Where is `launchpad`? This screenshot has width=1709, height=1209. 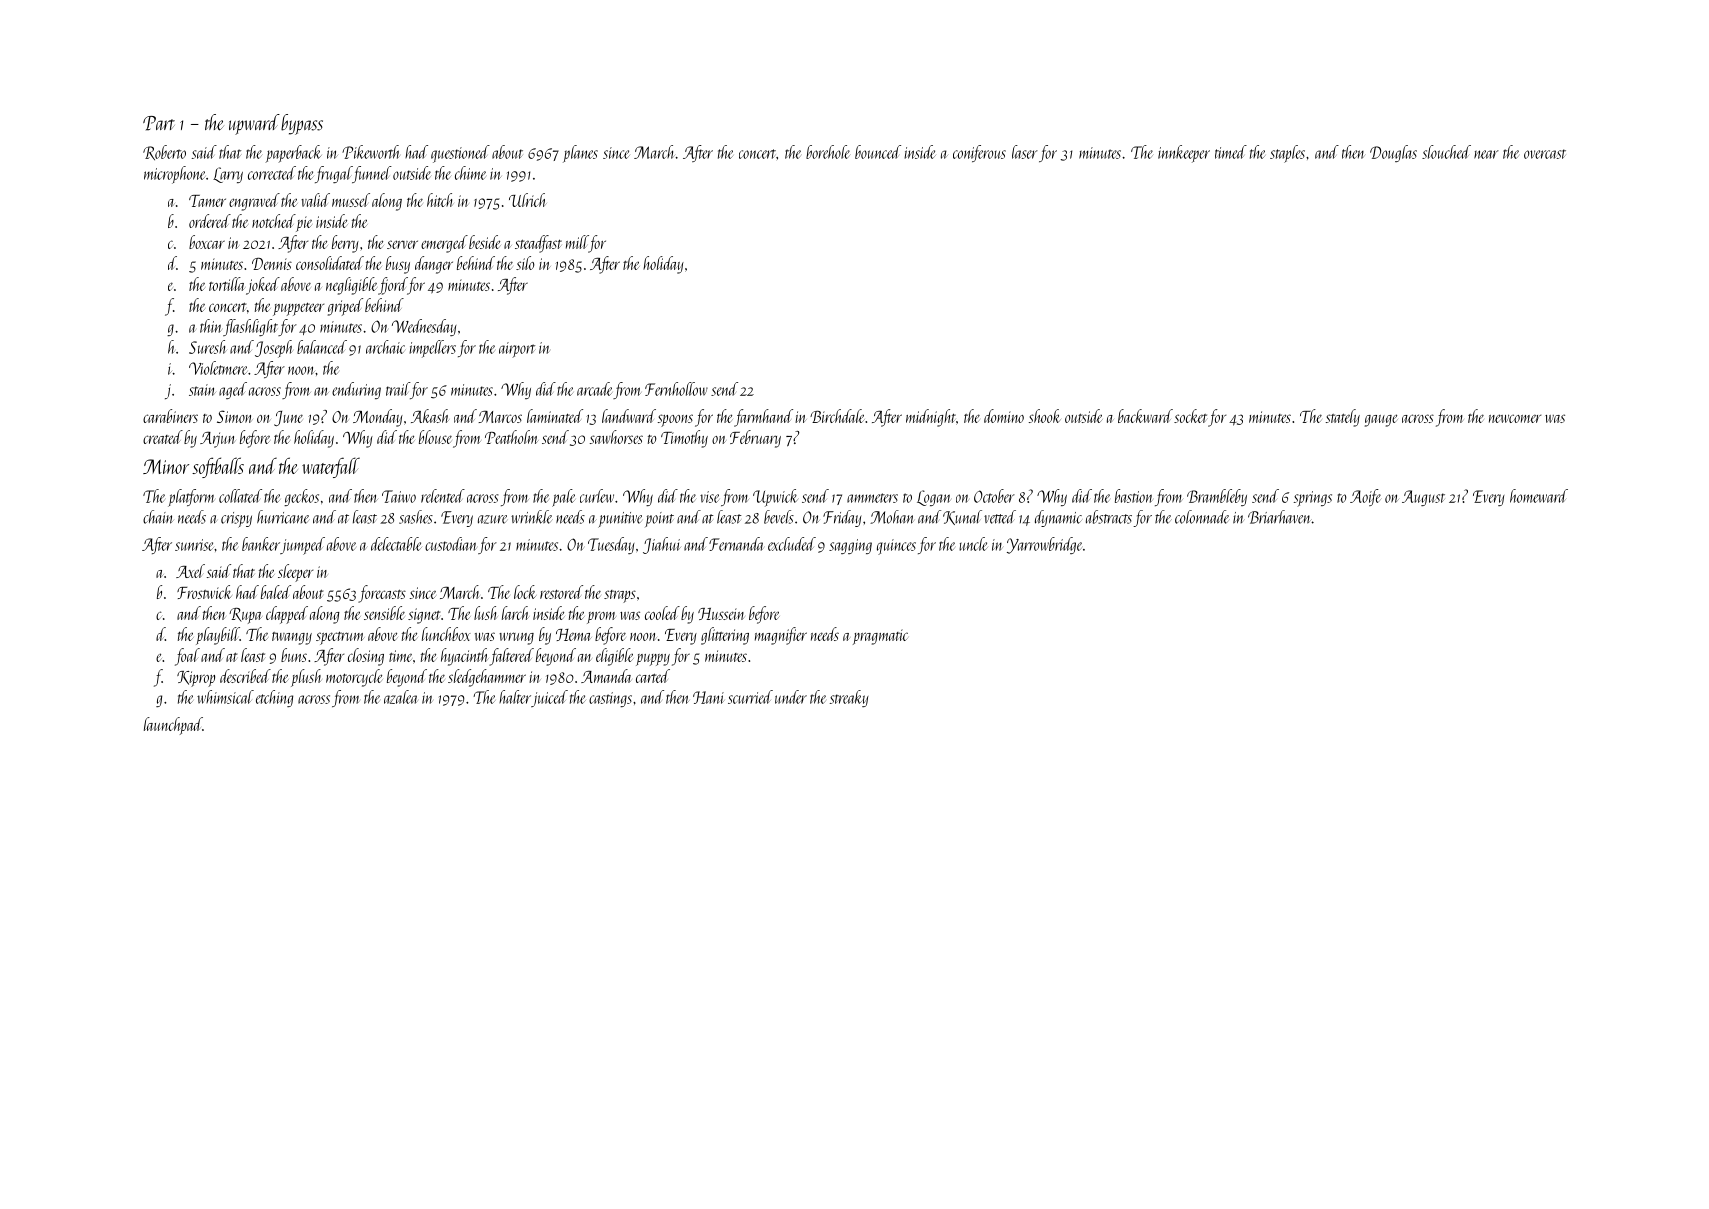 launchpad is located at coordinates (173, 726).
